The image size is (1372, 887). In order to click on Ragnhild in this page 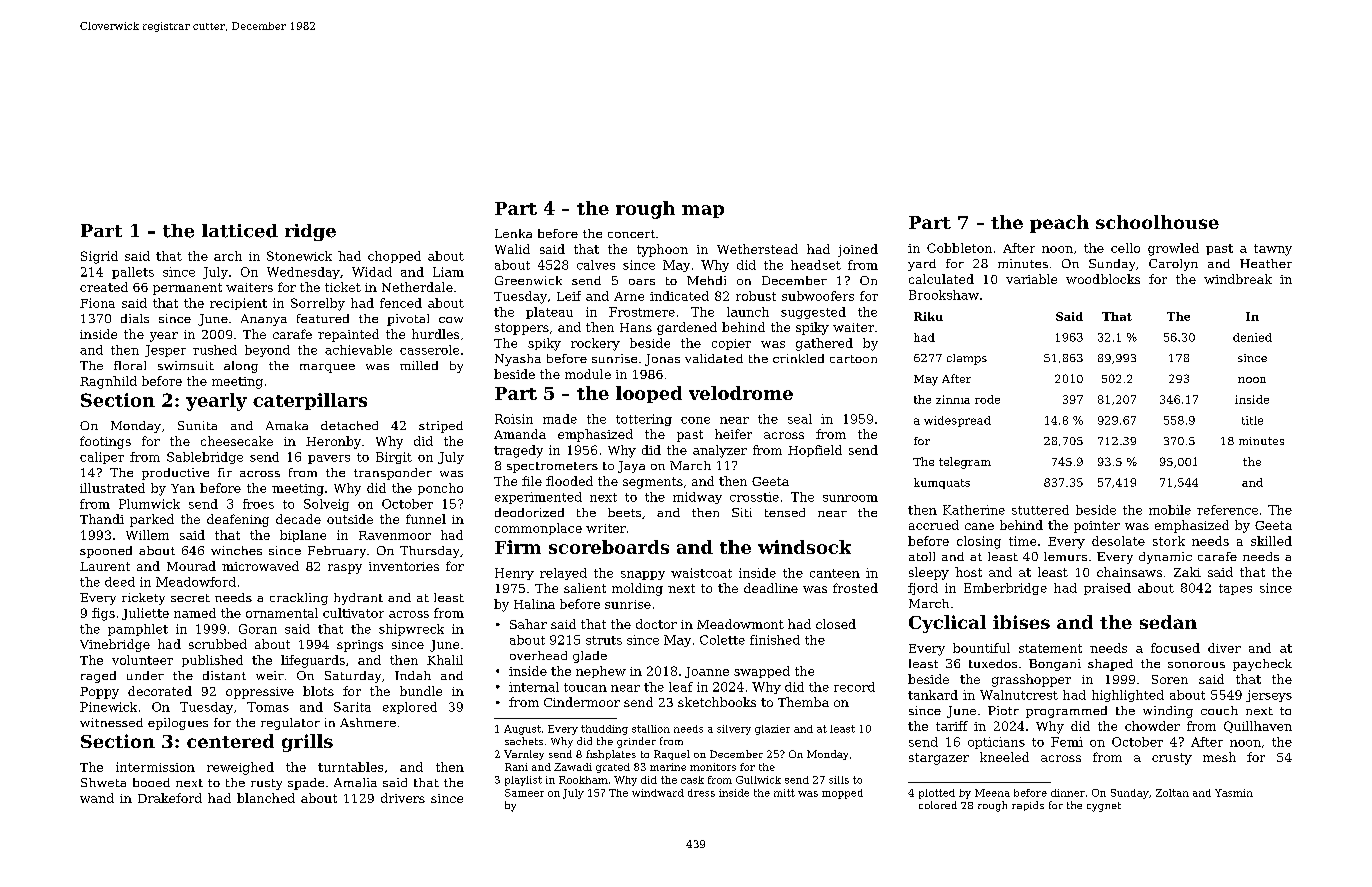, I will do `click(108, 382)`.
